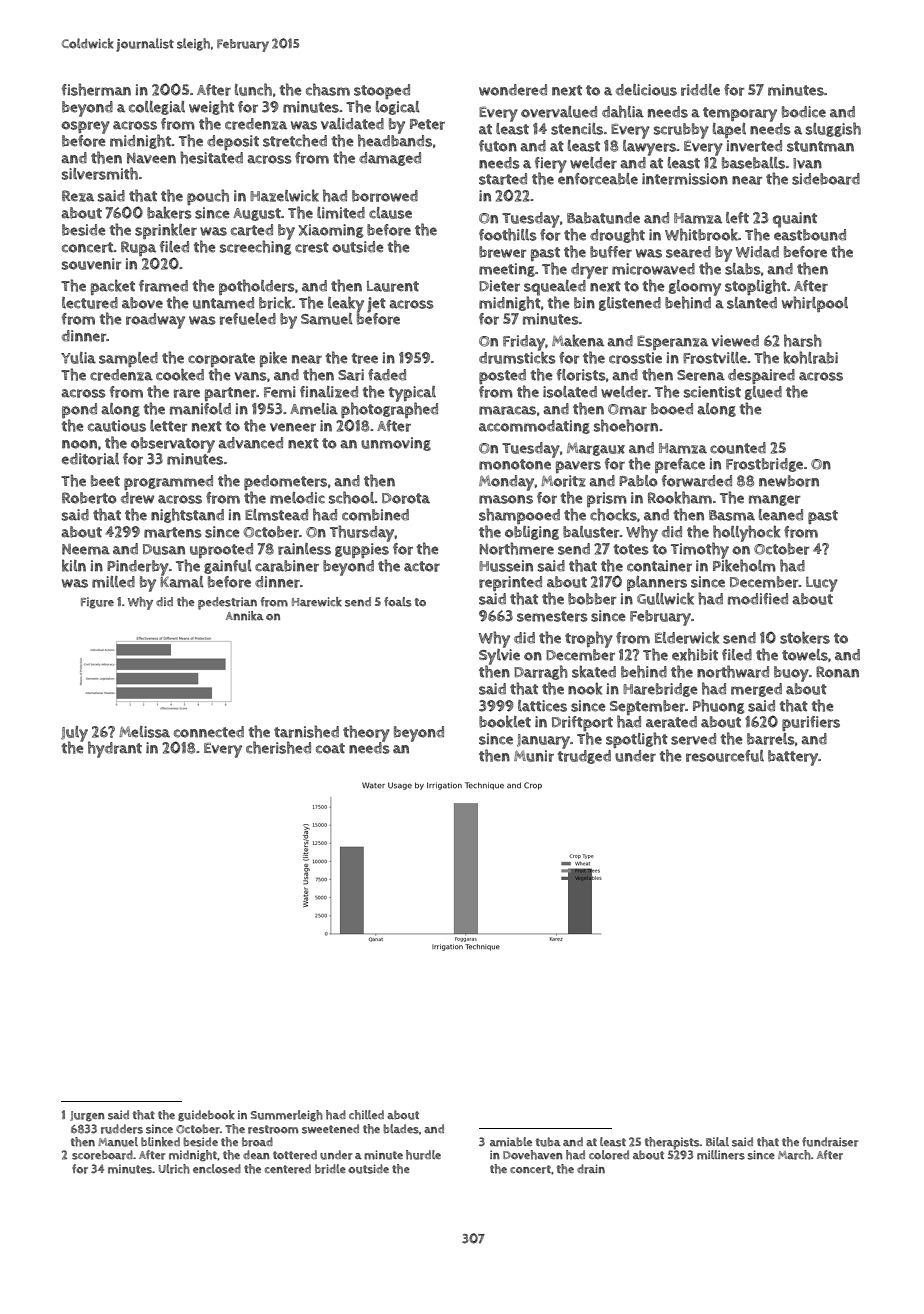 The width and height of the screenshot is (924, 1314). Describe the element at coordinates (721, 1155) in the screenshot. I see `milliners` at that location.
